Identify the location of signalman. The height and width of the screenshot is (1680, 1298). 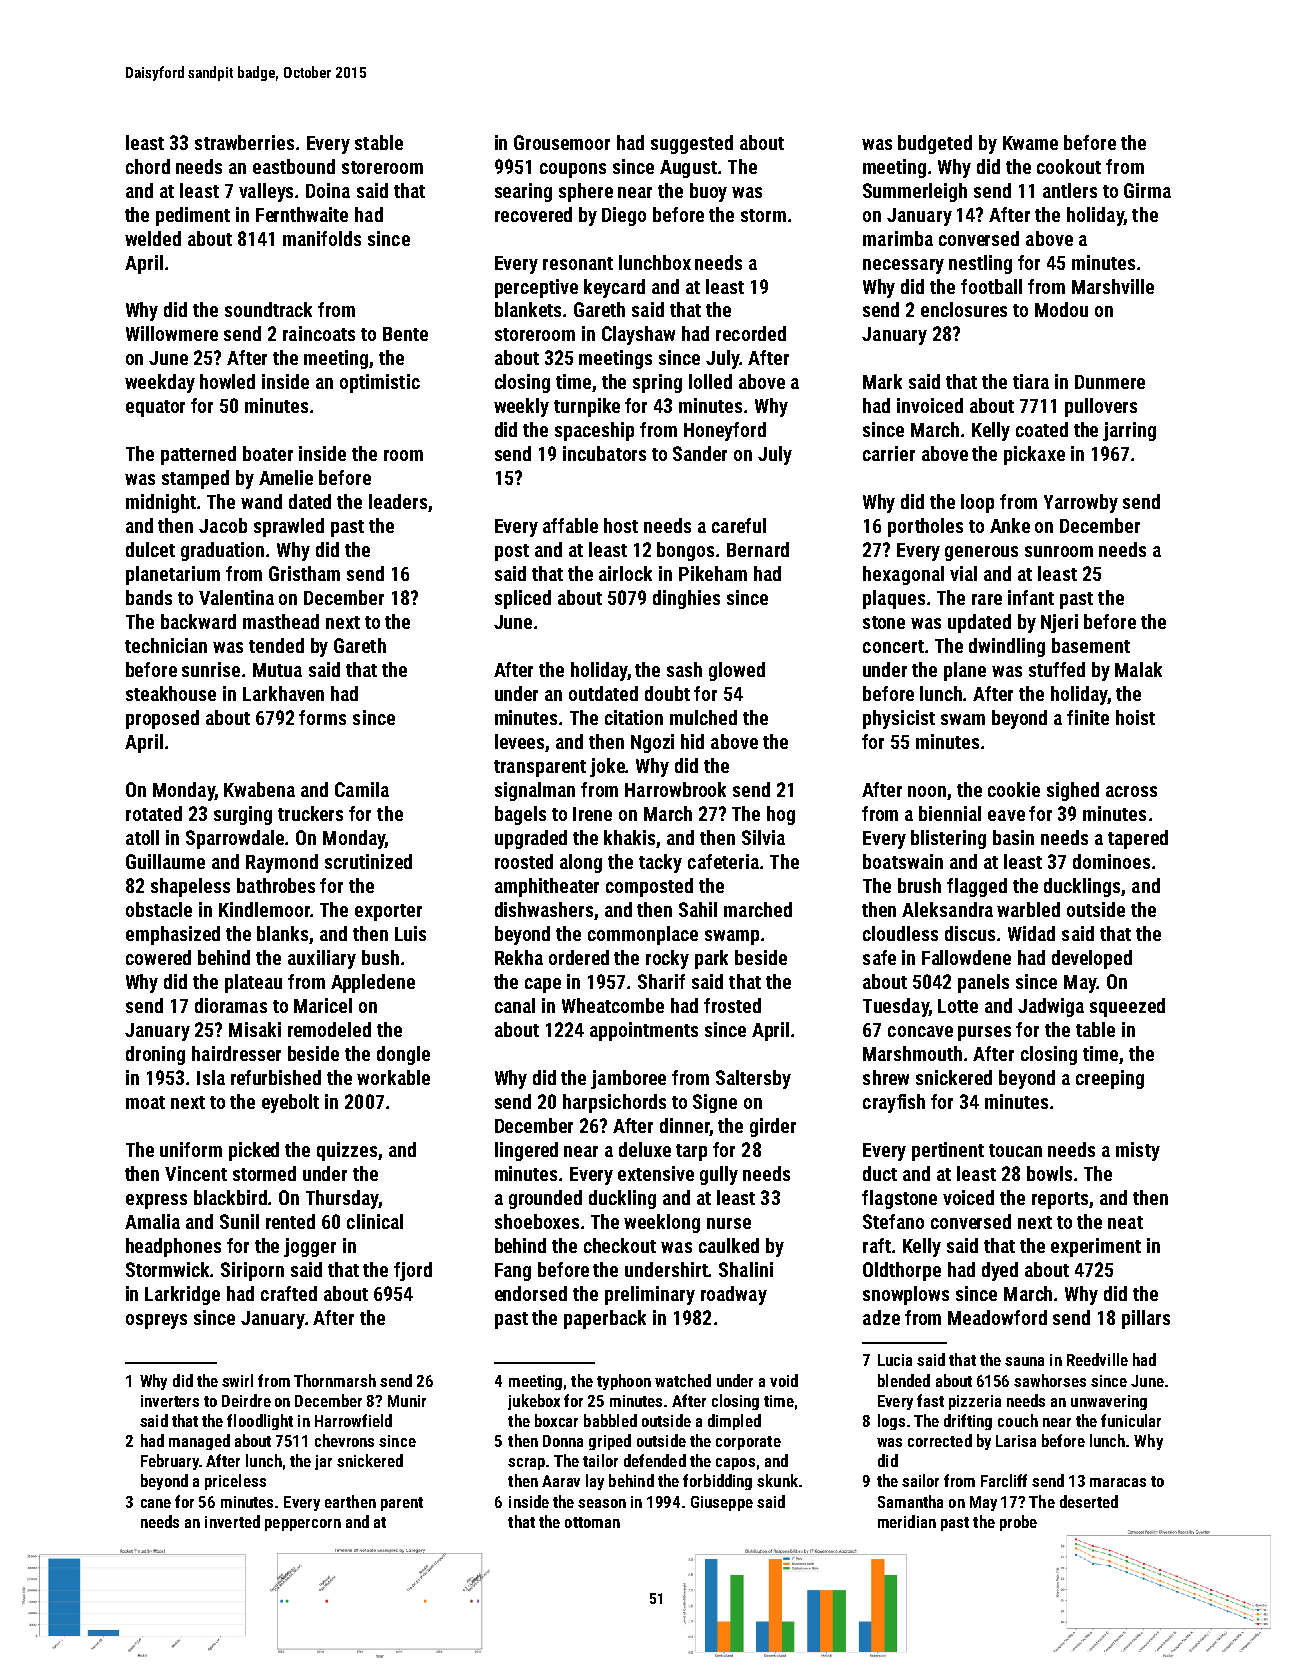
(535, 791).
